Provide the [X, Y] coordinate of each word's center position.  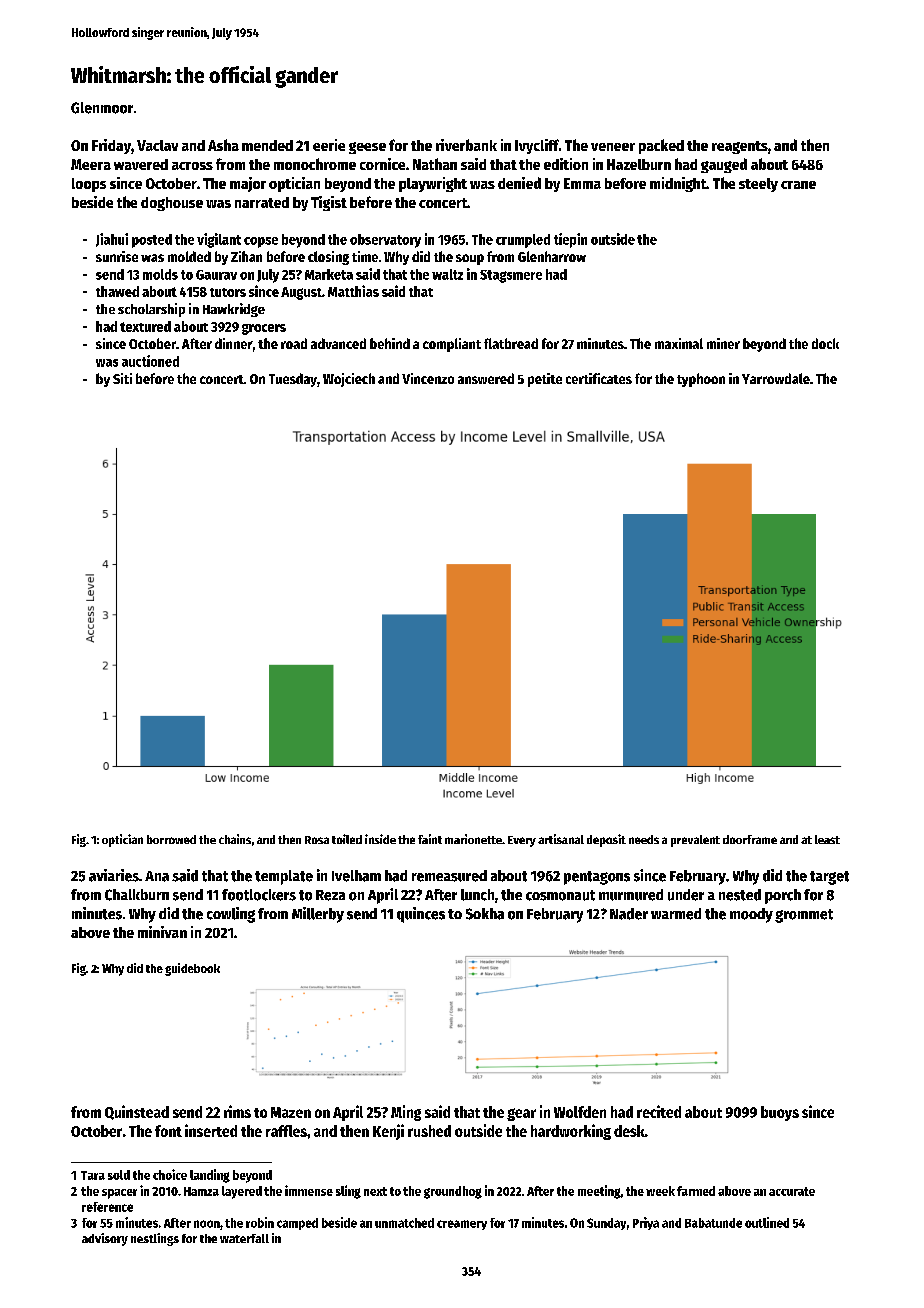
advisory [105, 1239]
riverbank [466, 145]
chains [235, 839]
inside [380, 839]
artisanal [561, 839]
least [827, 839]
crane [798, 185]
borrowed [171, 839]
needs [644, 839]
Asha [223, 145]
